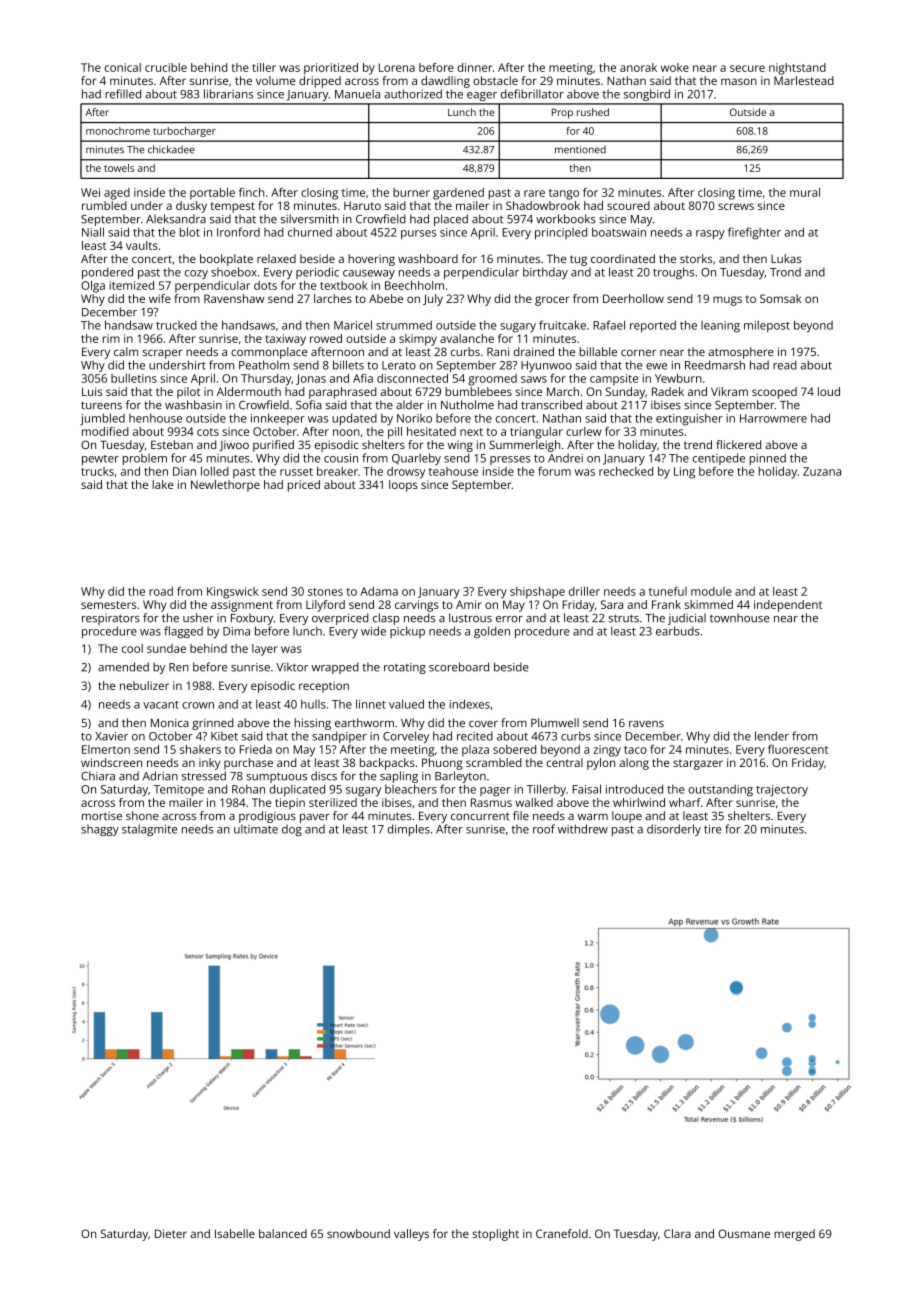 Image resolution: width=924 pixels, height=1308 pixels. Describe the element at coordinates (715, 365) in the document. I see `Reedmarsh` at that location.
